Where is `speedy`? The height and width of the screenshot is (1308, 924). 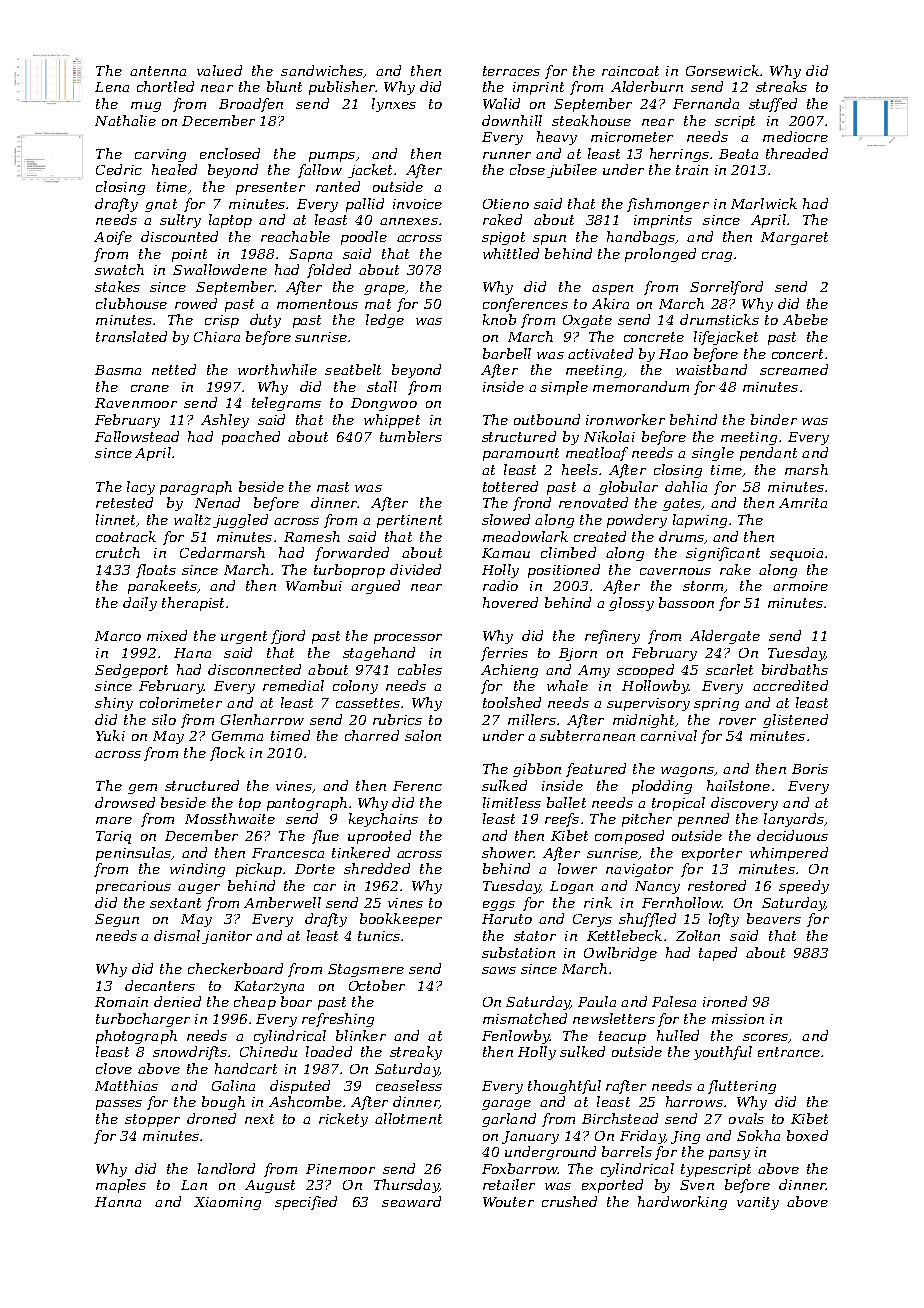
speedy is located at coordinates (804, 887).
